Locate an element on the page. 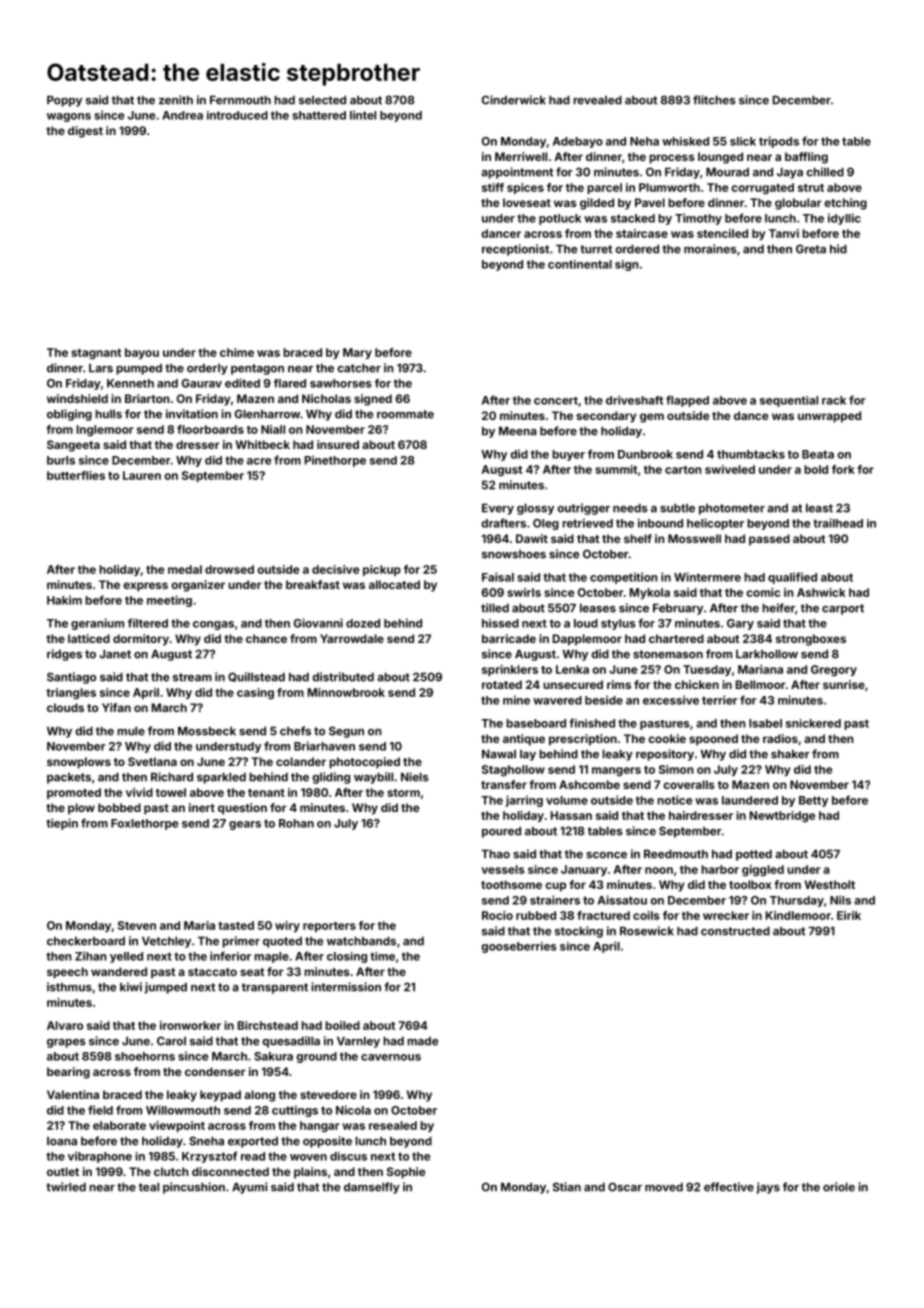  flitches is located at coordinates (714, 100).
